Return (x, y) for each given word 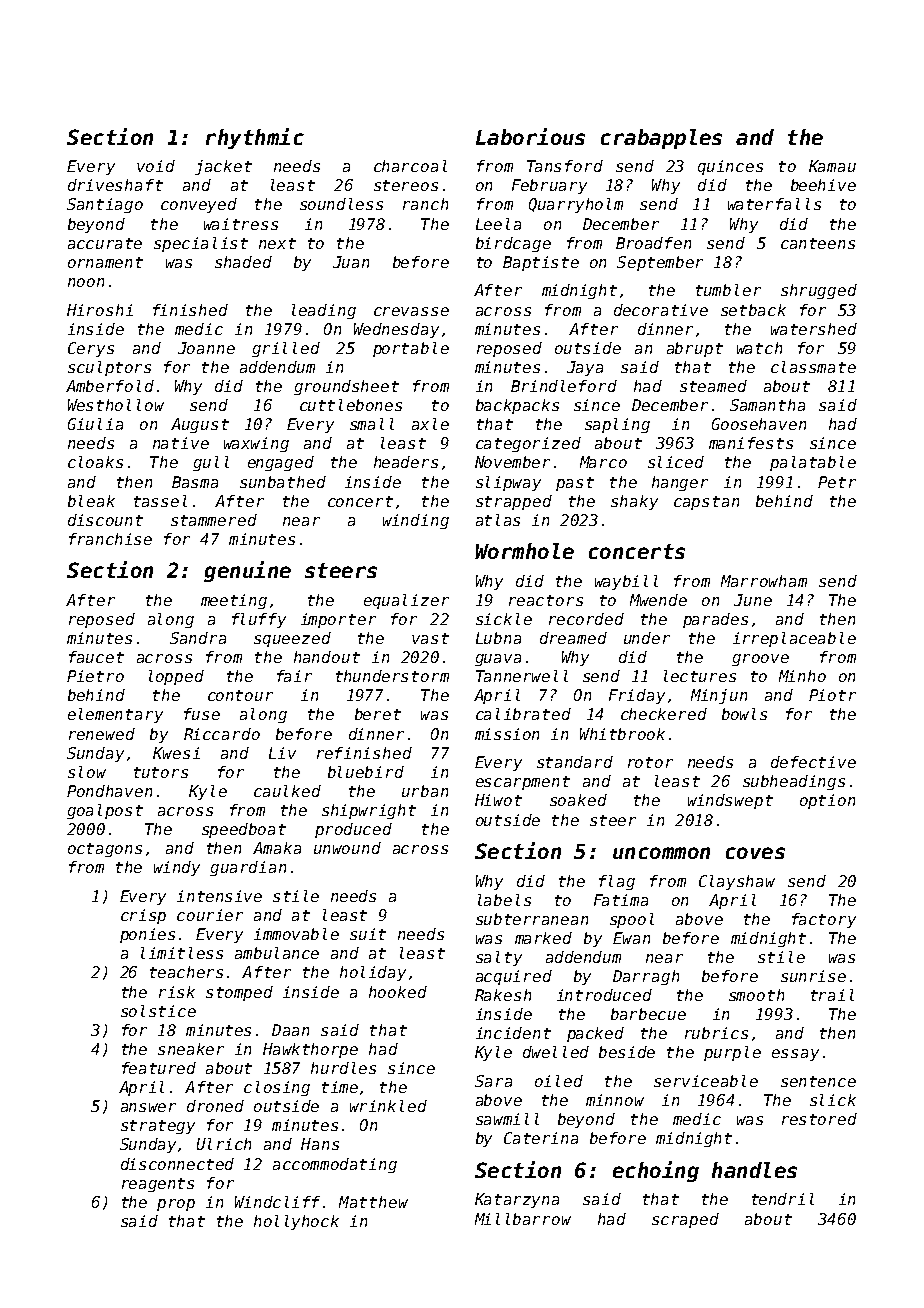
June (753, 600)
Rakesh (503, 995)
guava (498, 660)
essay (795, 1055)
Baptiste (541, 263)
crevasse (411, 311)
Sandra (198, 638)
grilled (286, 349)
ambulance (277, 953)
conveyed (199, 205)
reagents (158, 1185)
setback (753, 310)
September (660, 263)
